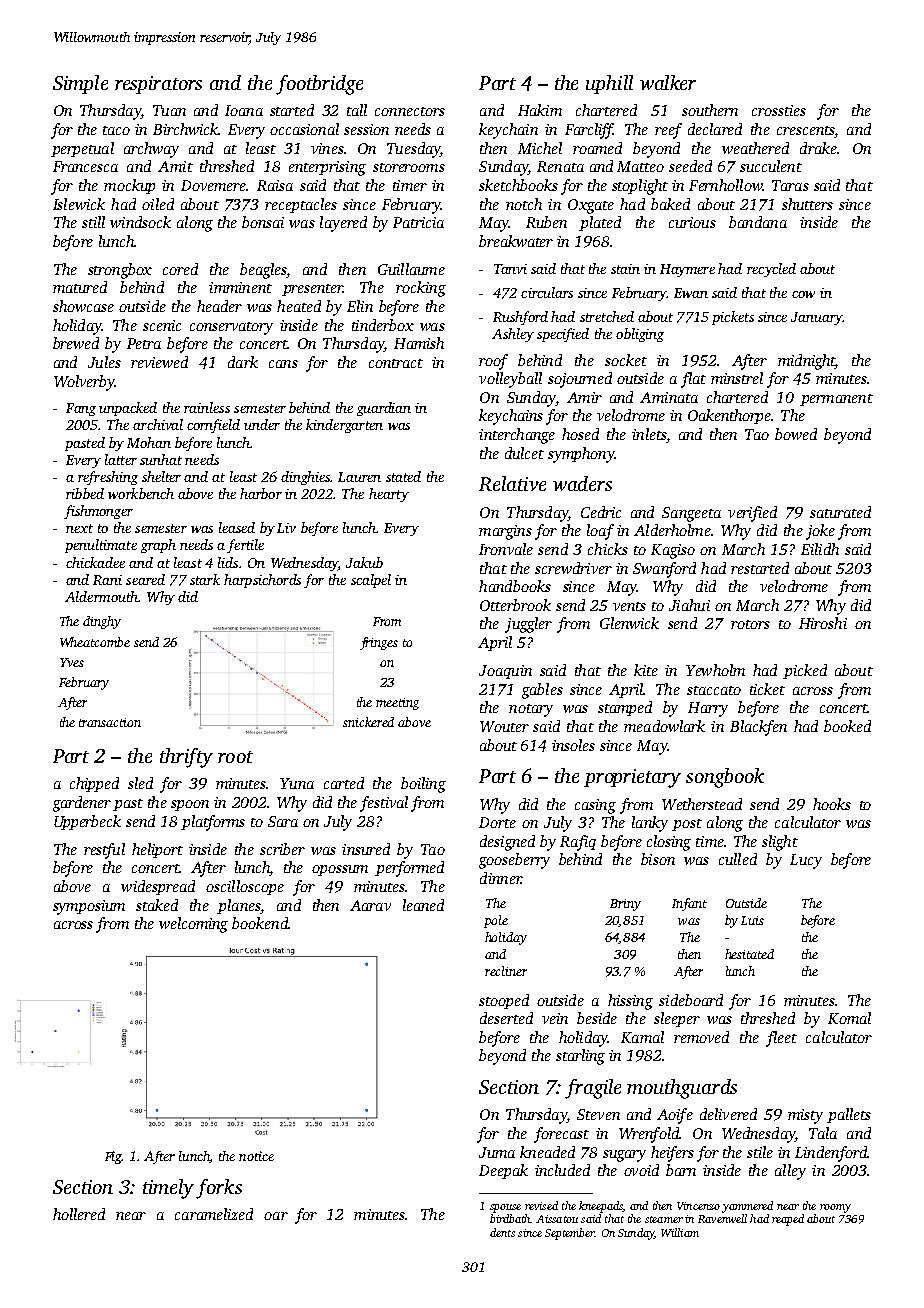 Image resolution: width=924 pixels, height=1308 pixels. What do you see at coordinates (758, 222) in the document?
I see `bandana` at bounding box center [758, 222].
